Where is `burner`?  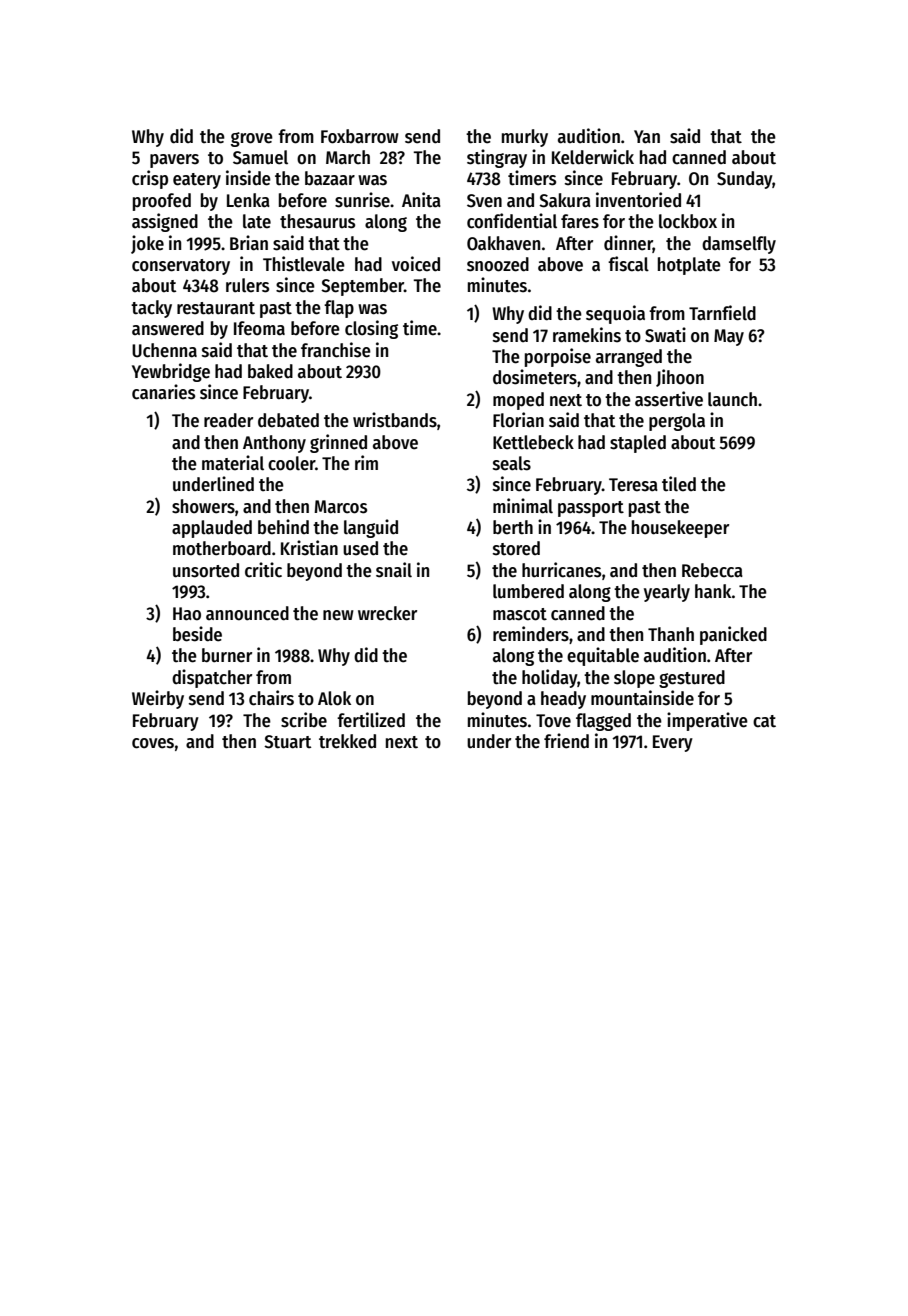 burner is located at coordinates (227, 655).
